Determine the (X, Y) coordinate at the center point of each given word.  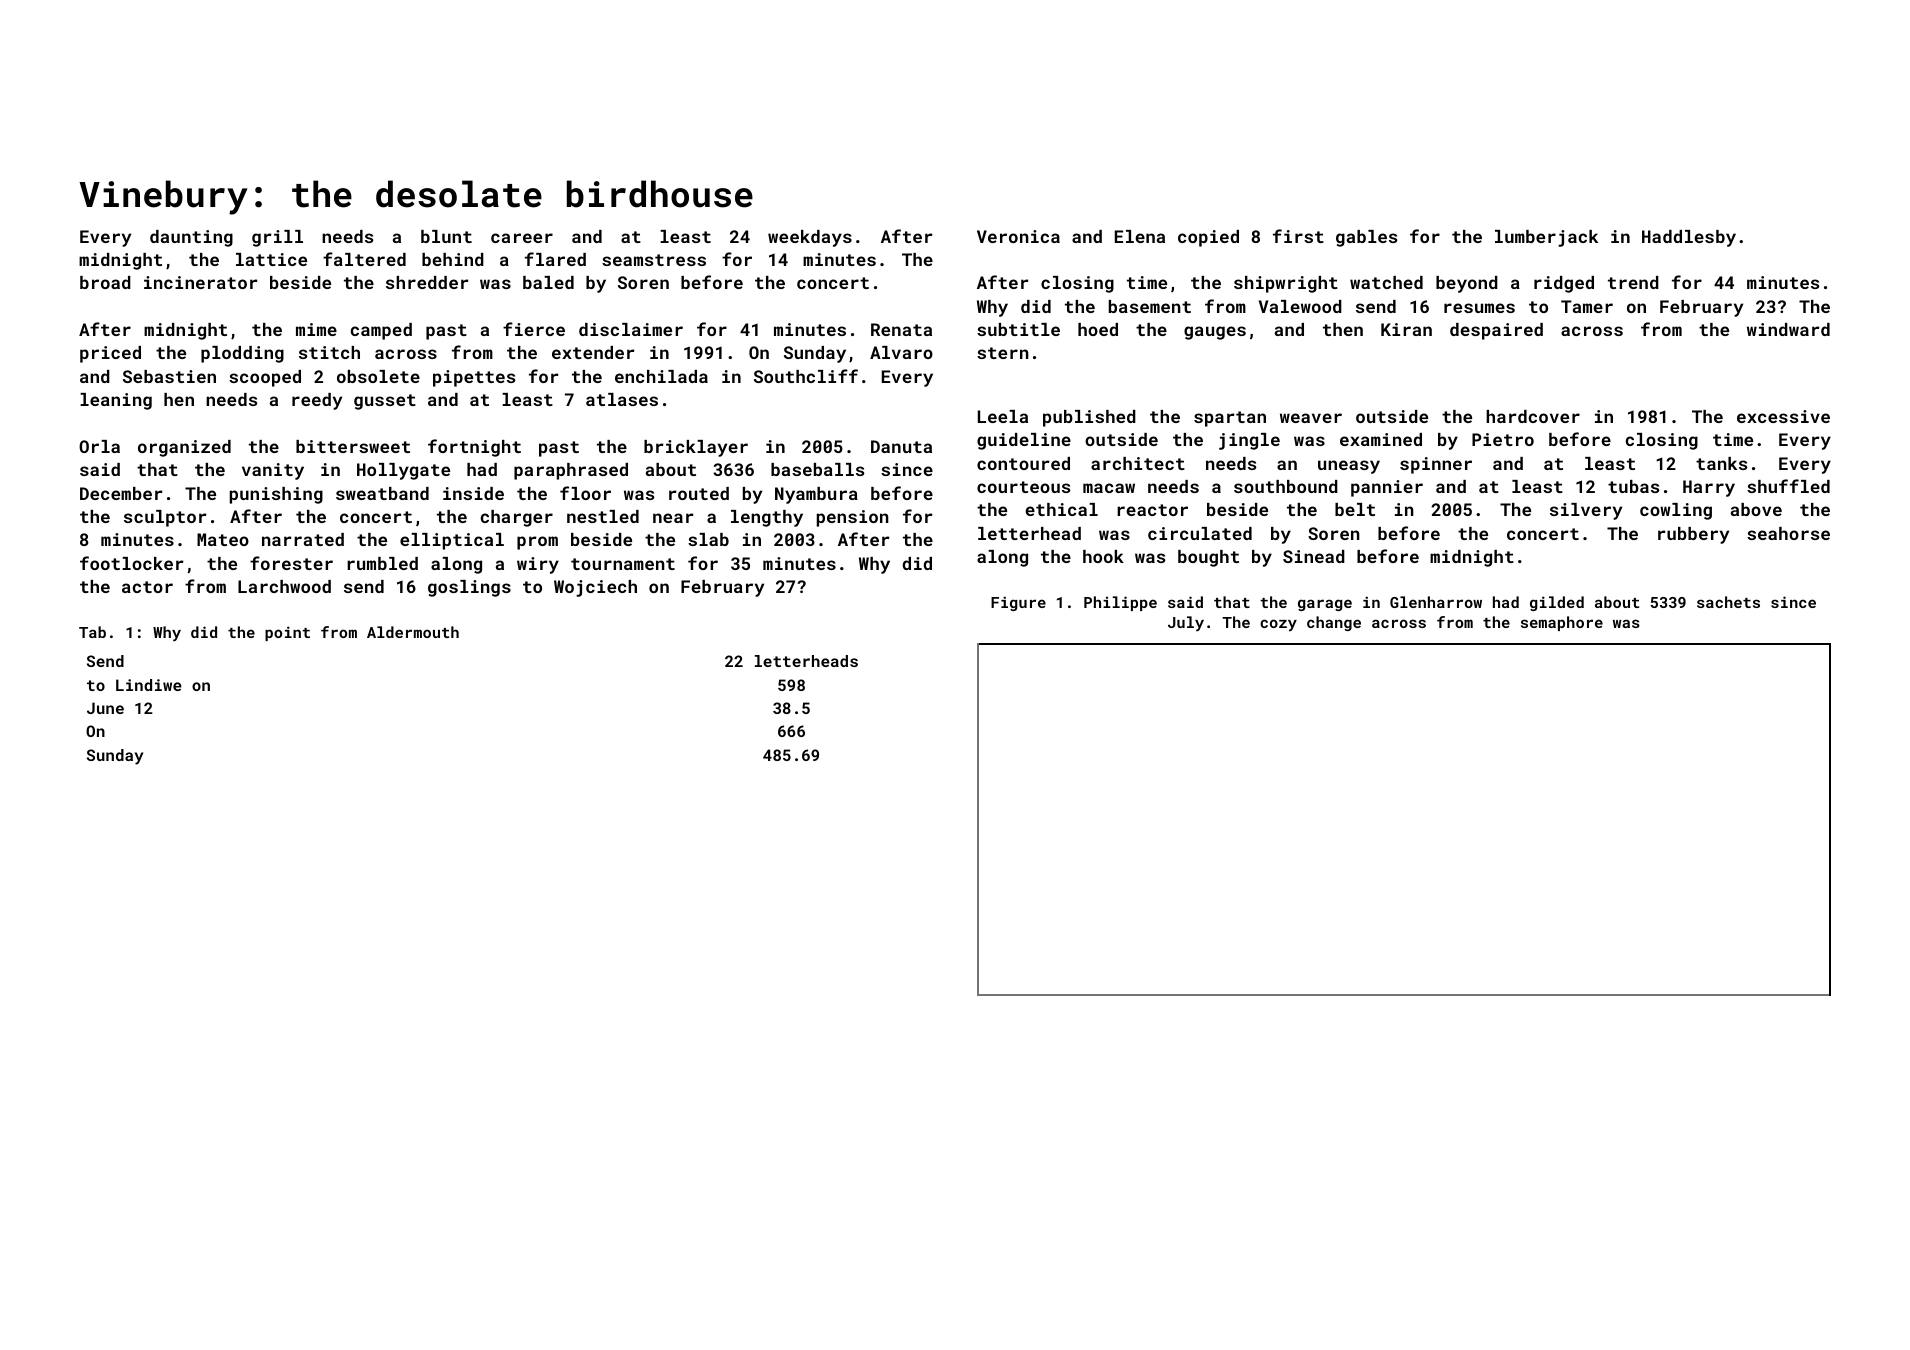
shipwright (1286, 284)
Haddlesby (1689, 238)
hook (1103, 556)
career (522, 238)
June (105, 708)
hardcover (1533, 416)
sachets (1728, 602)
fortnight (474, 448)
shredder (427, 282)
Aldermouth (413, 632)
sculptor (165, 518)
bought (1208, 558)
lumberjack (1546, 238)
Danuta (901, 446)
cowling (1676, 511)
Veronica (1018, 236)
